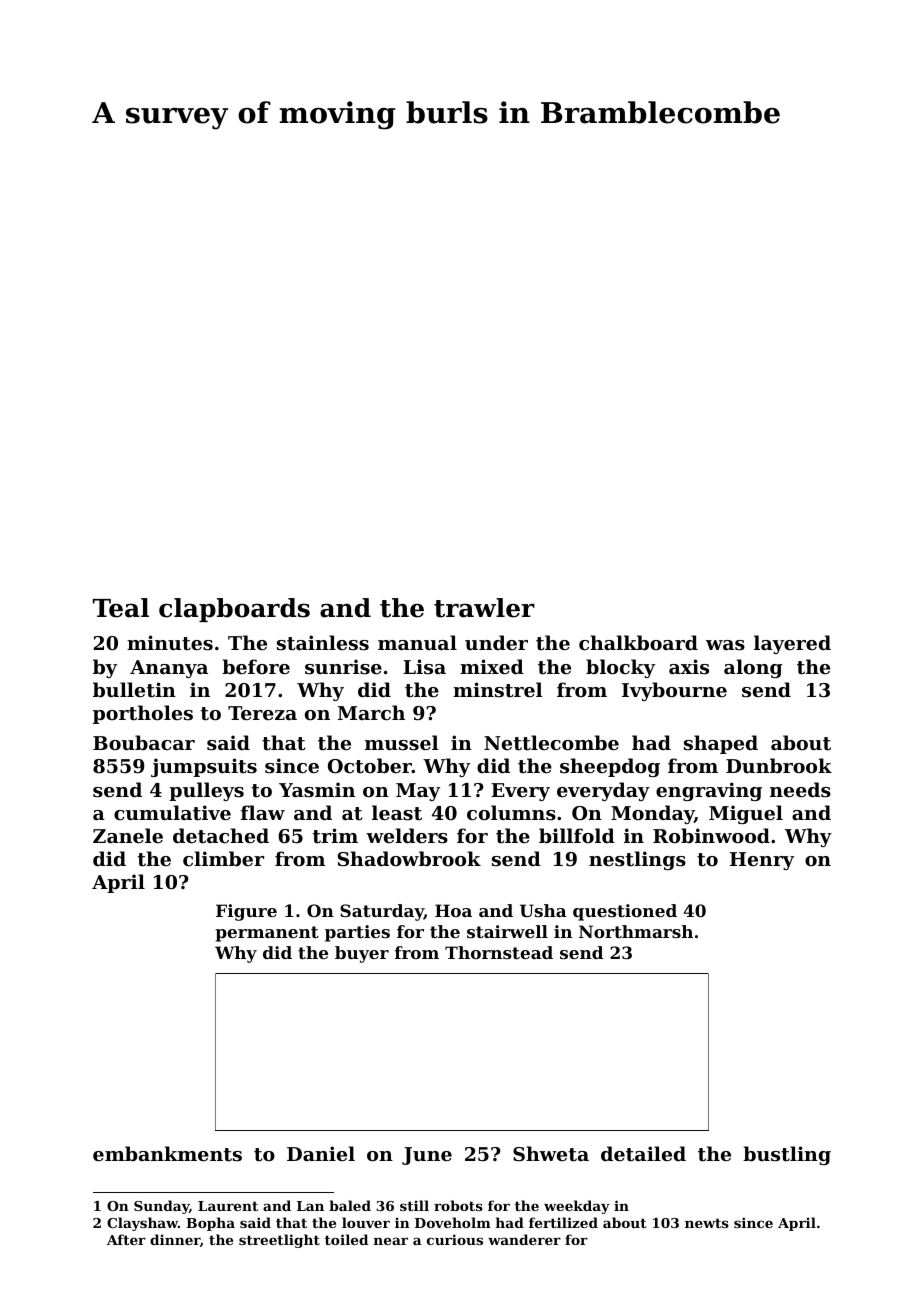 Image resolution: width=924 pixels, height=1314 pixels. What do you see at coordinates (610, 767) in the screenshot?
I see `sheepdog` at bounding box center [610, 767].
